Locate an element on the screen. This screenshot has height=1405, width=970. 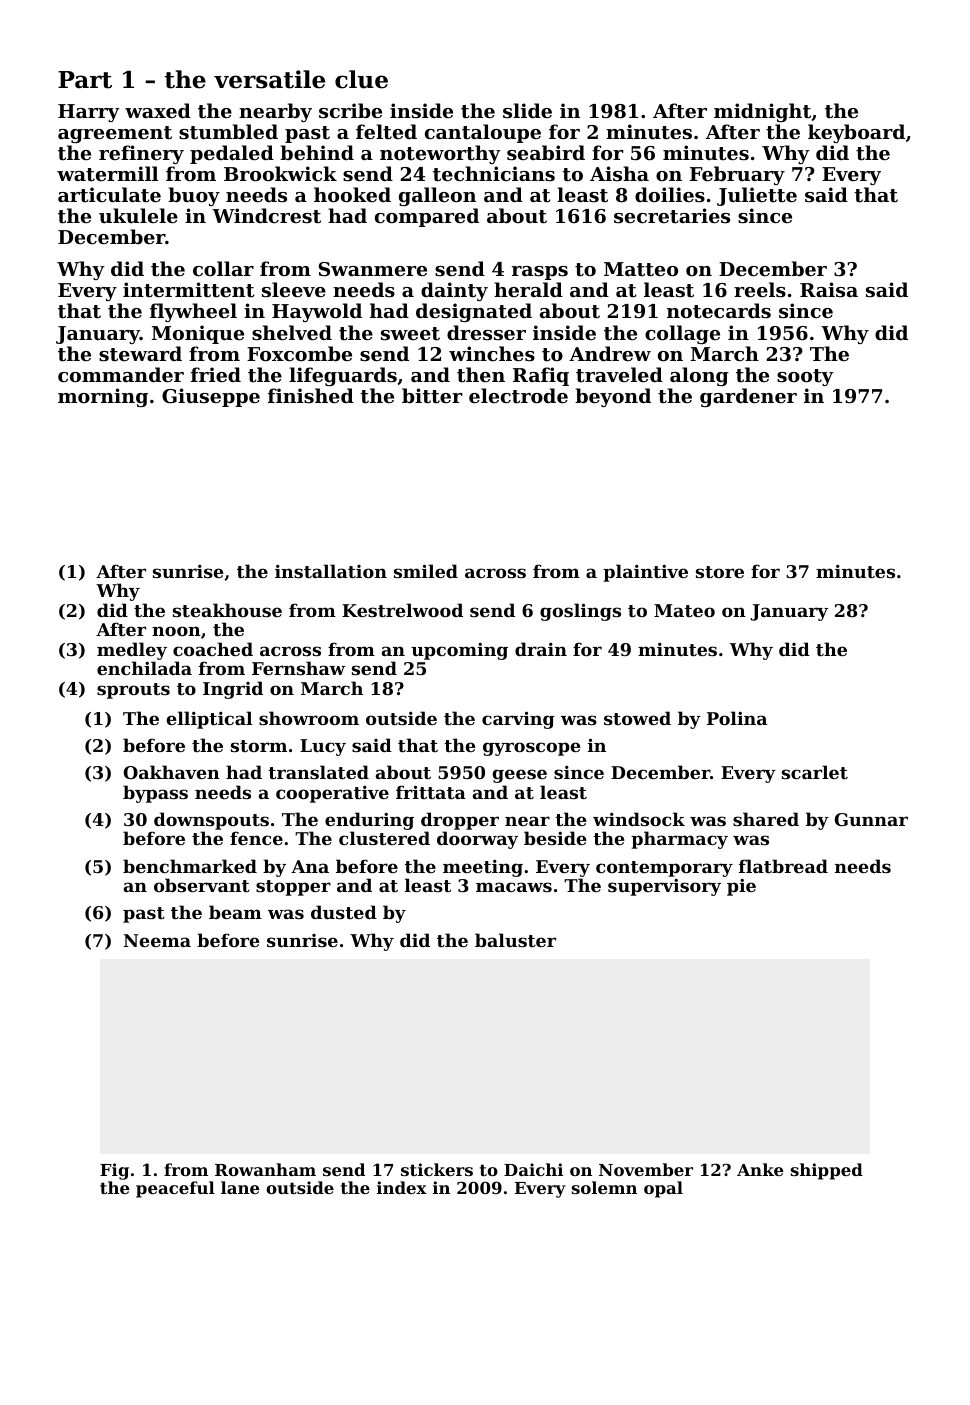
plaintive is located at coordinates (645, 573).
